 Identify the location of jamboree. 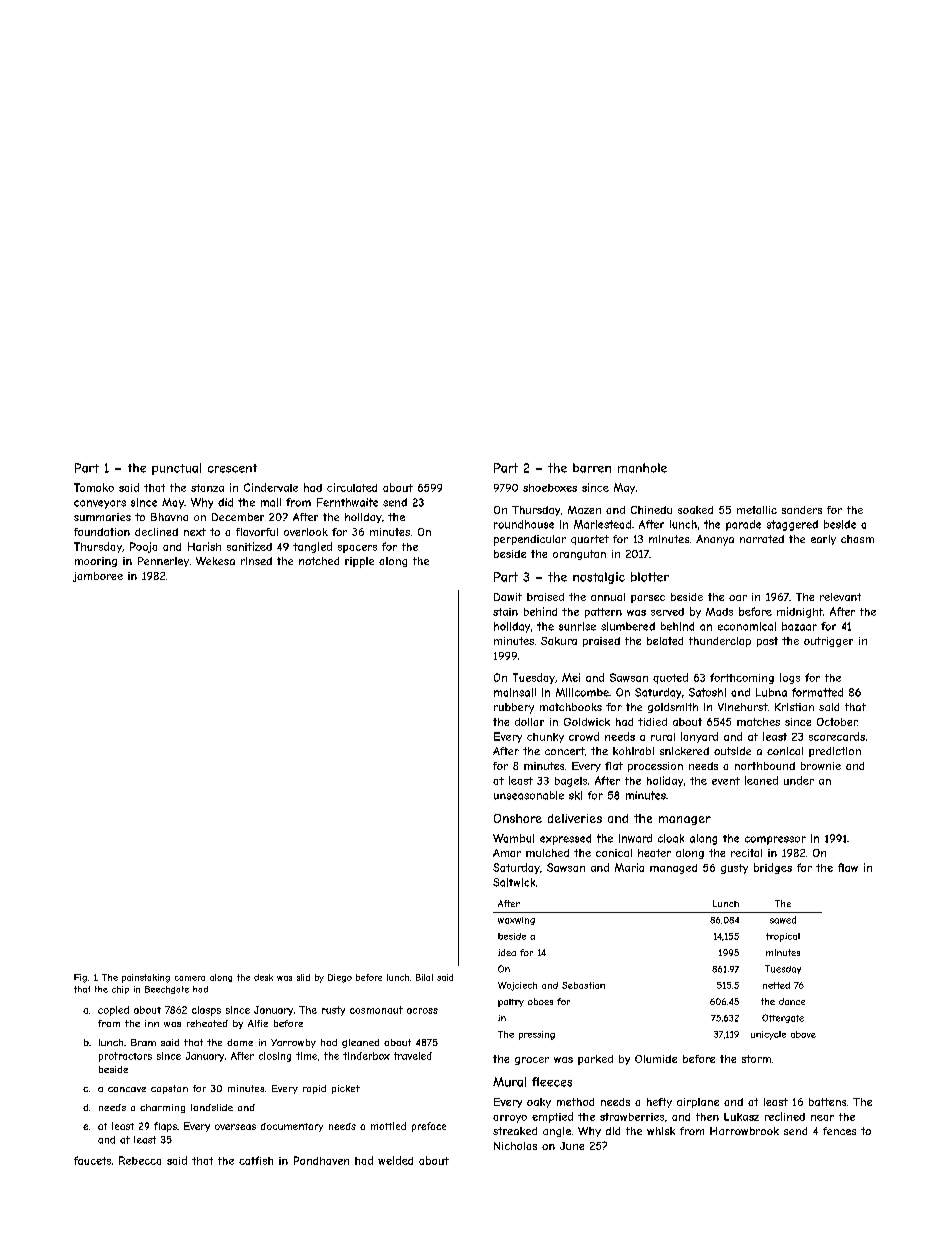
(98, 577).
